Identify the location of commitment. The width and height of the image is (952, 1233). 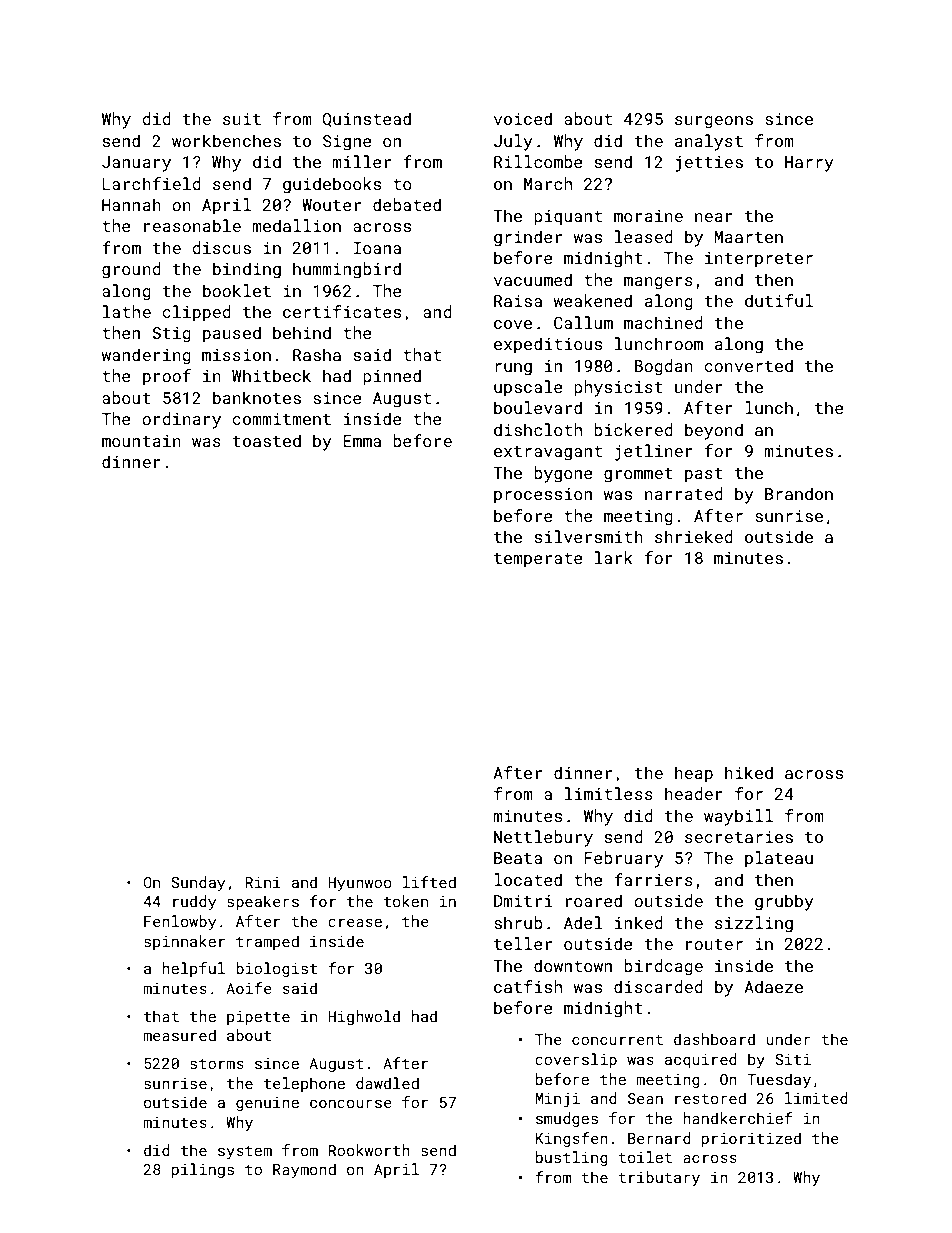
(281, 419).
